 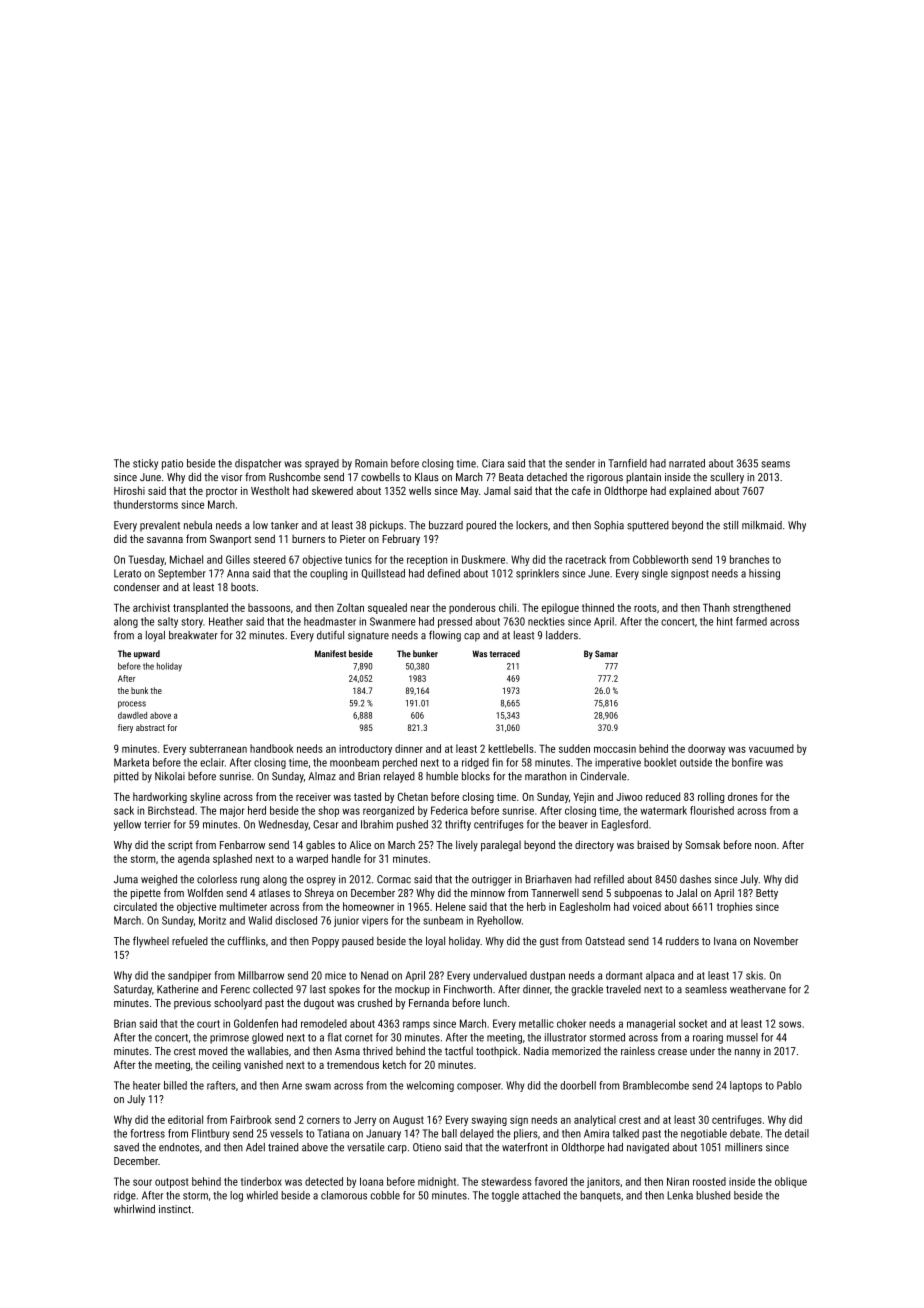 I want to click on flourished, so click(x=712, y=810).
